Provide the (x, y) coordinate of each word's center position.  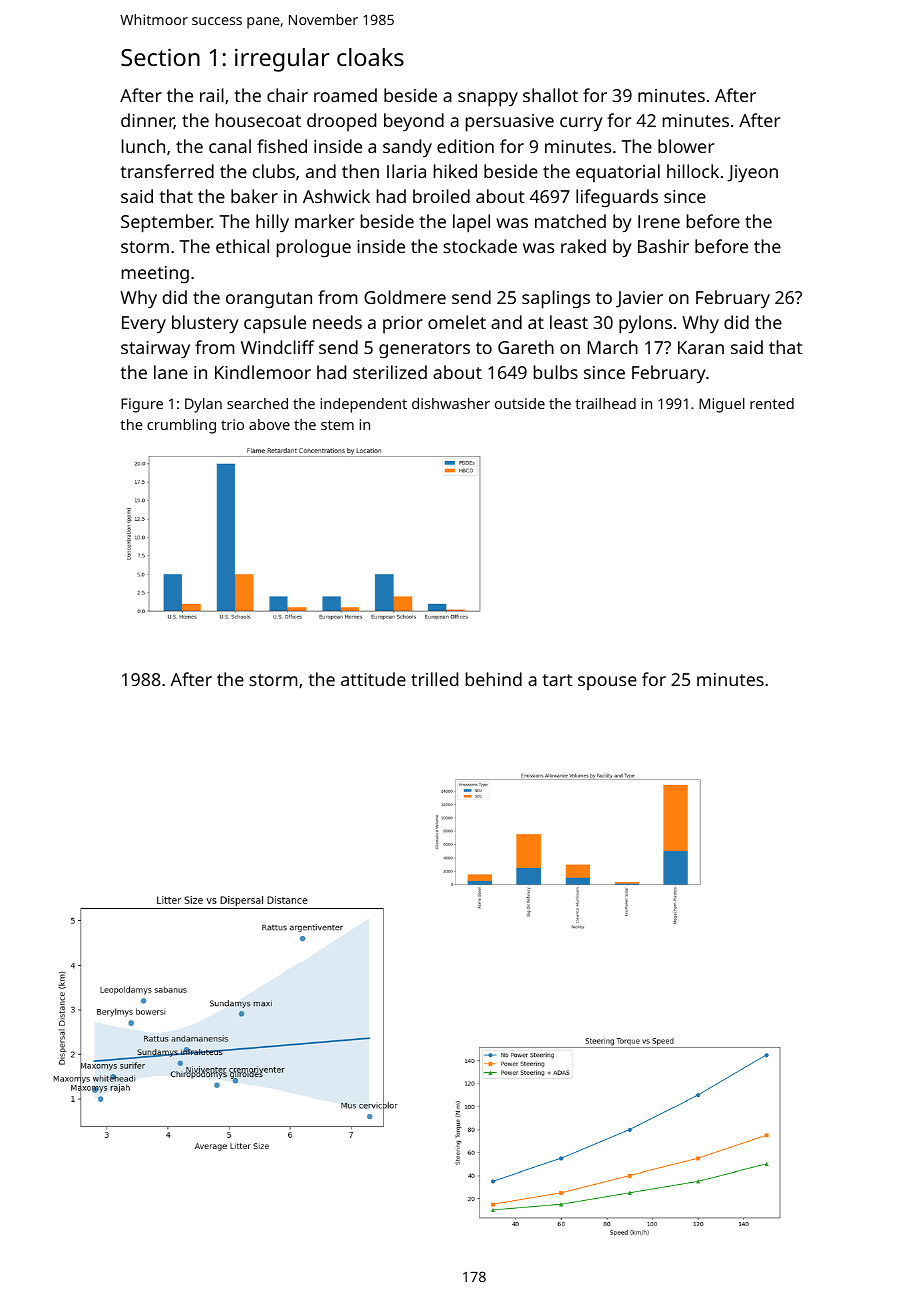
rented (772, 403)
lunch (143, 146)
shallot (550, 95)
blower (686, 146)
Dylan (203, 405)
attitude (373, 679)
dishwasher (451, 403)
